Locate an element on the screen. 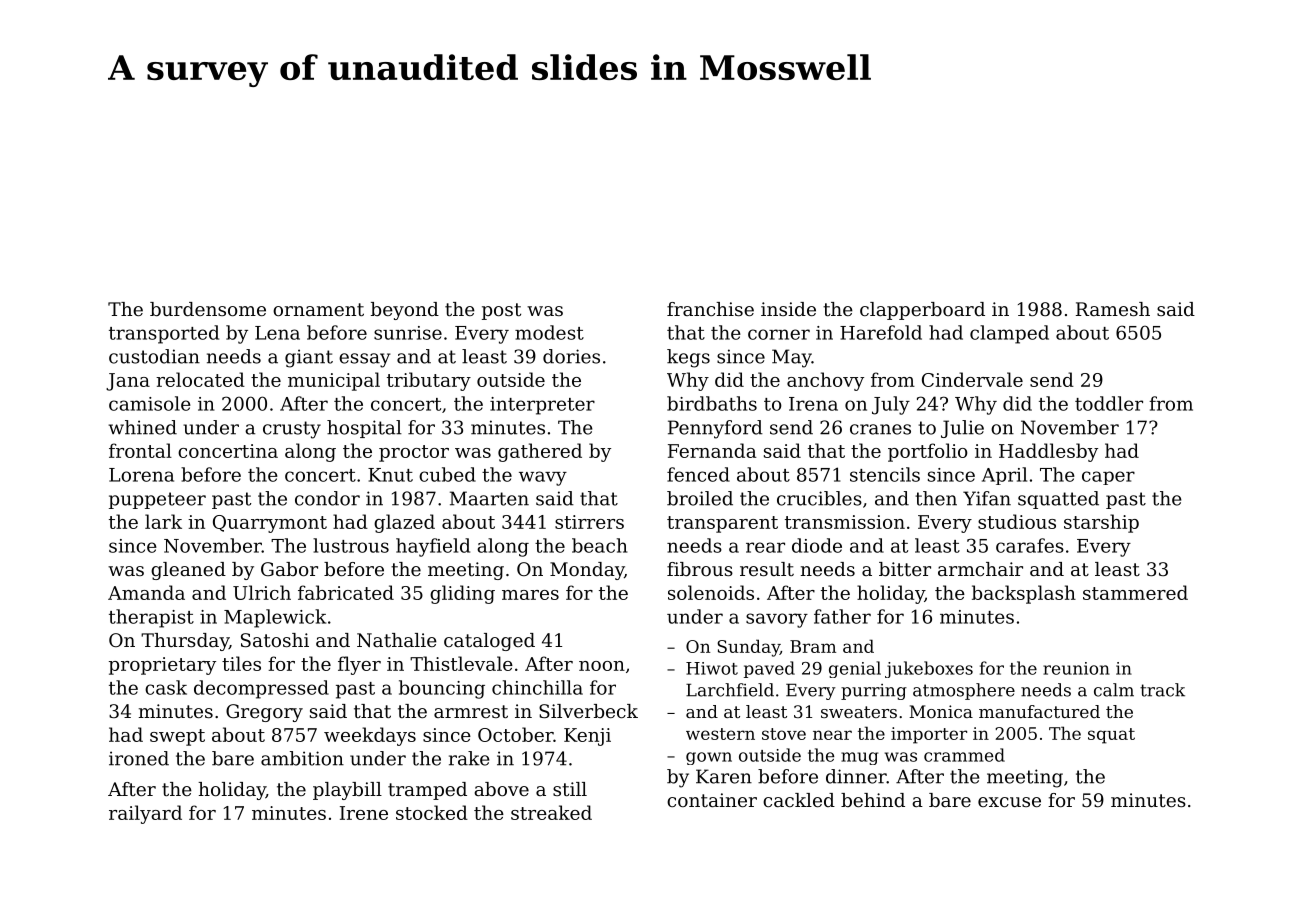 The height and width of the screenshot is (924, 1308). atmosphere is located at coordinates (964, 691).
